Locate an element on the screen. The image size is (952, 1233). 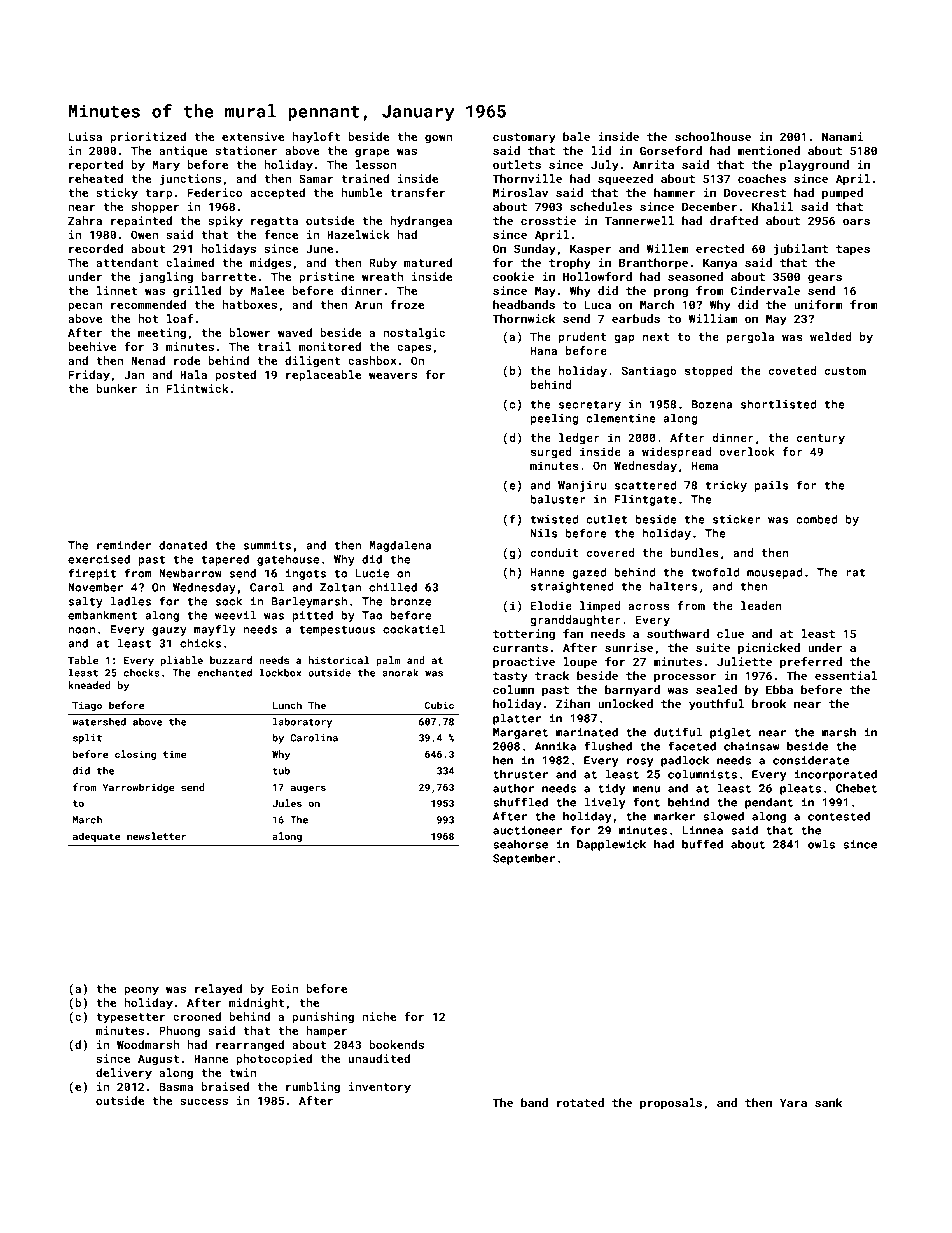
split is located at coordinates (87, 739).
